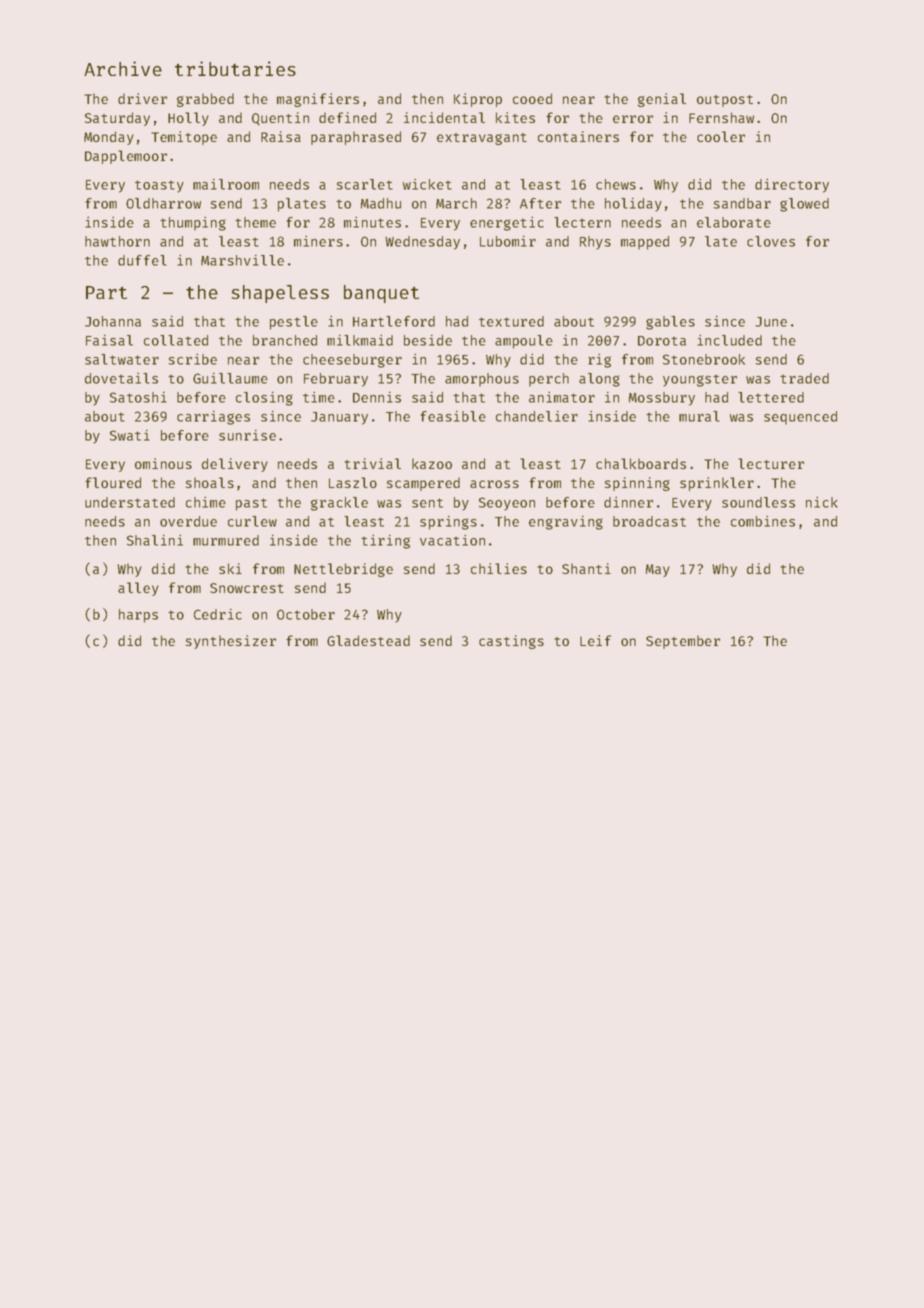  I want to click on containers, so click(578, 136).
